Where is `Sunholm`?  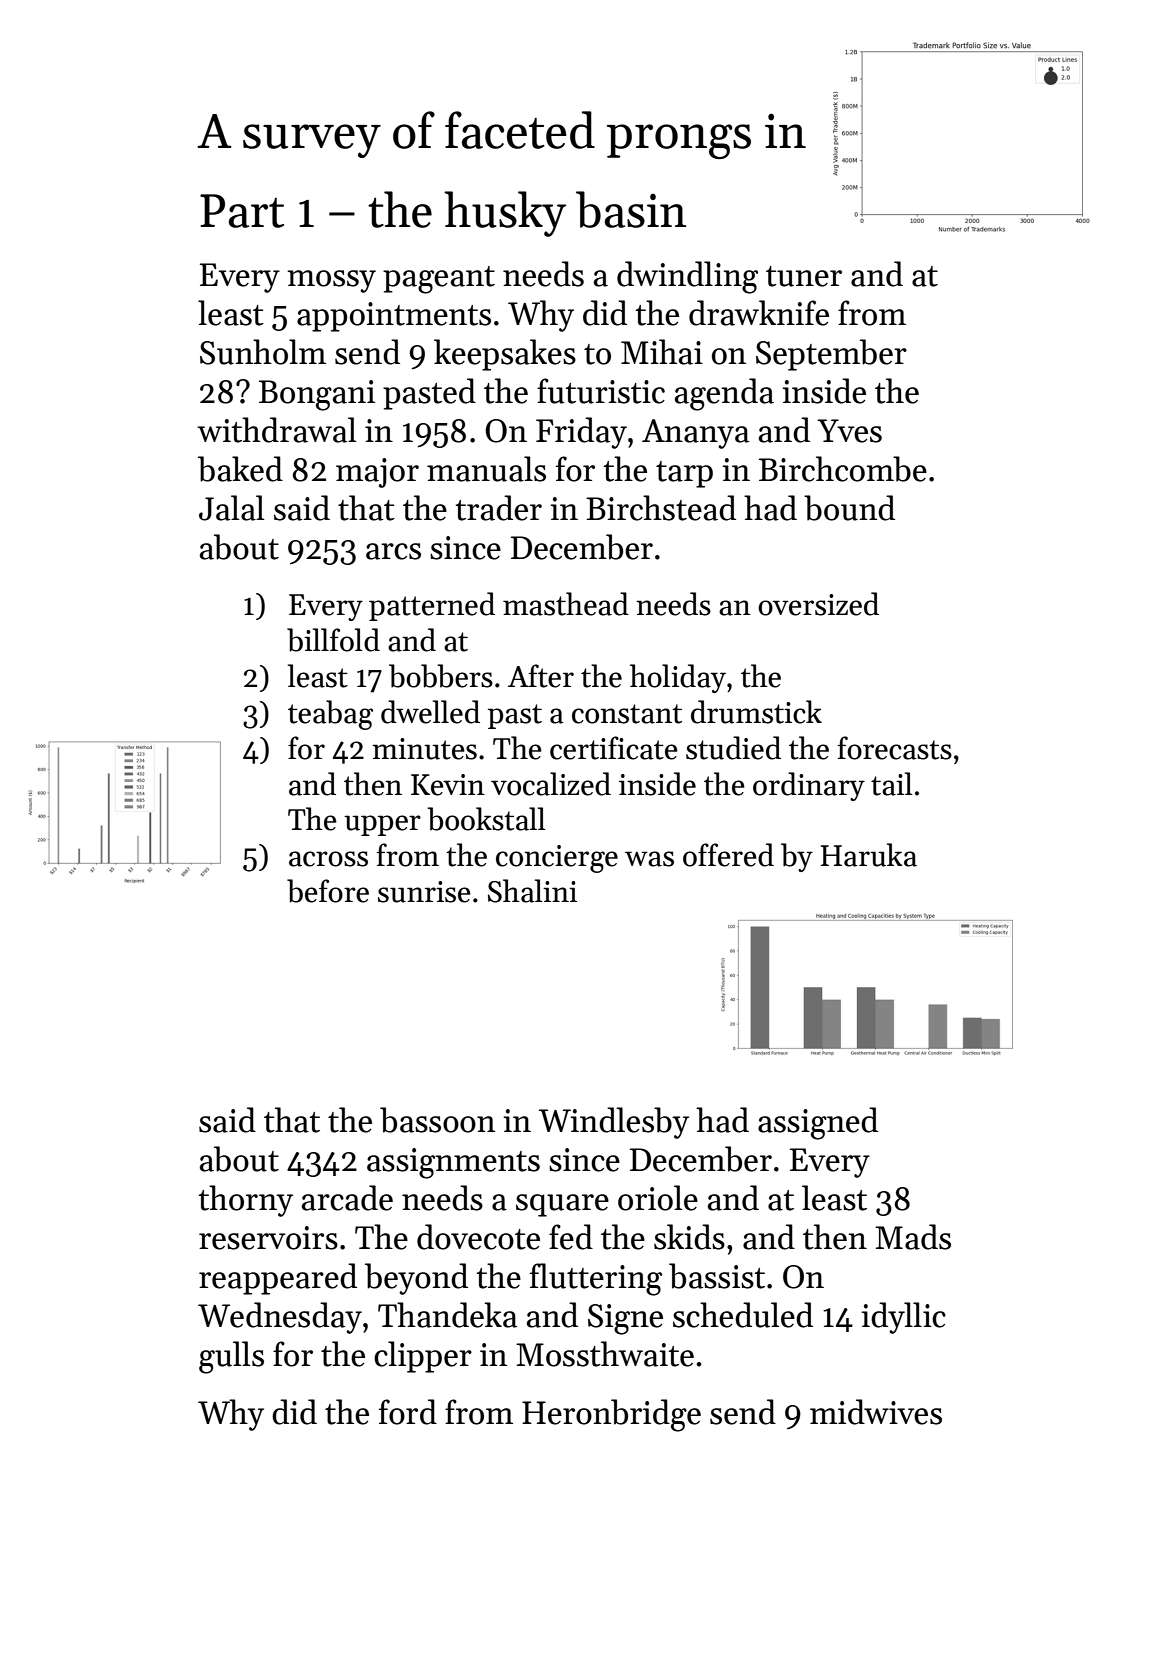 Sunholm is located at coordinates (263, 352).
